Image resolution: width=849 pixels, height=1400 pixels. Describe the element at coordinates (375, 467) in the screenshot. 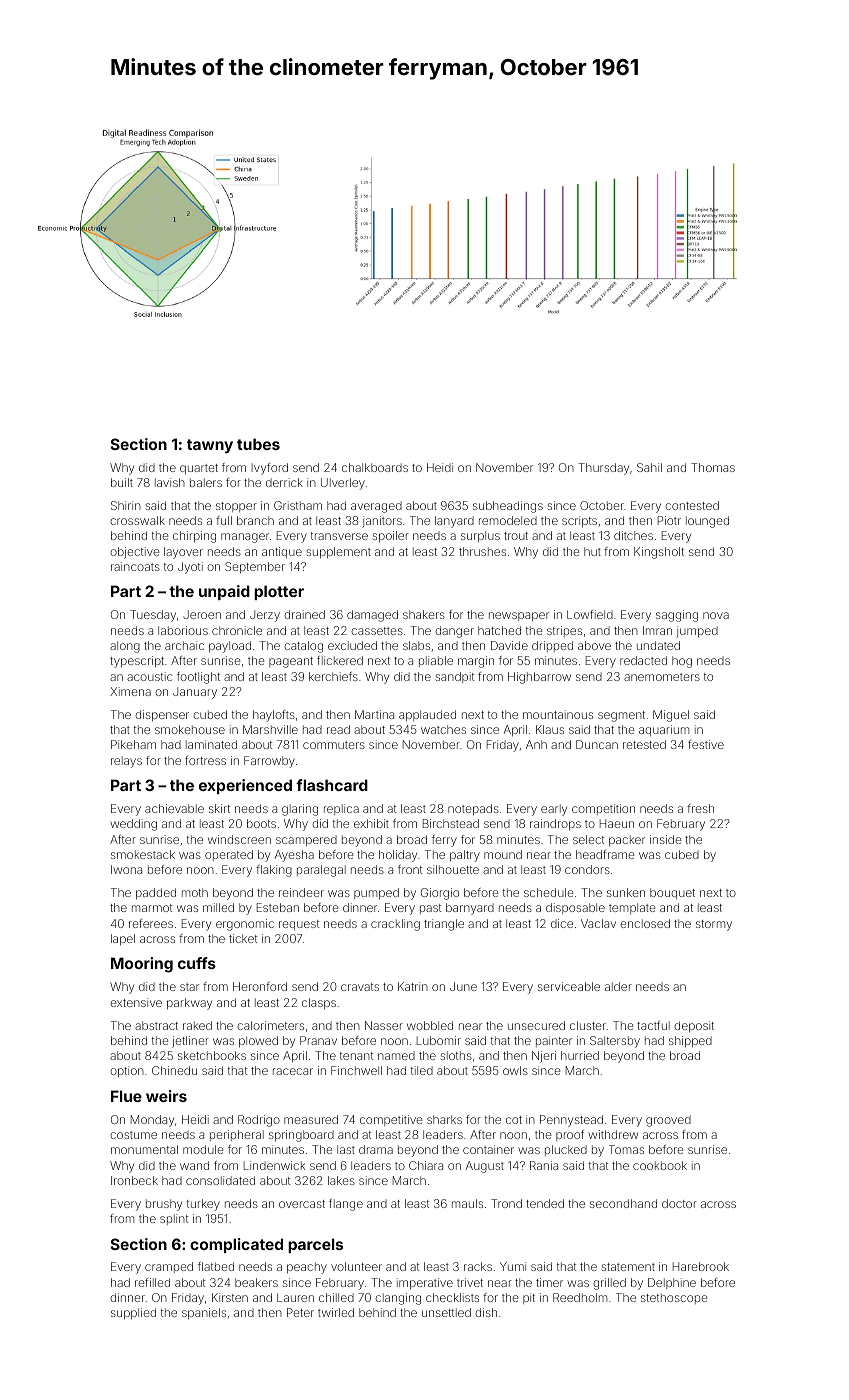

I see `chalkboards` at that location.
